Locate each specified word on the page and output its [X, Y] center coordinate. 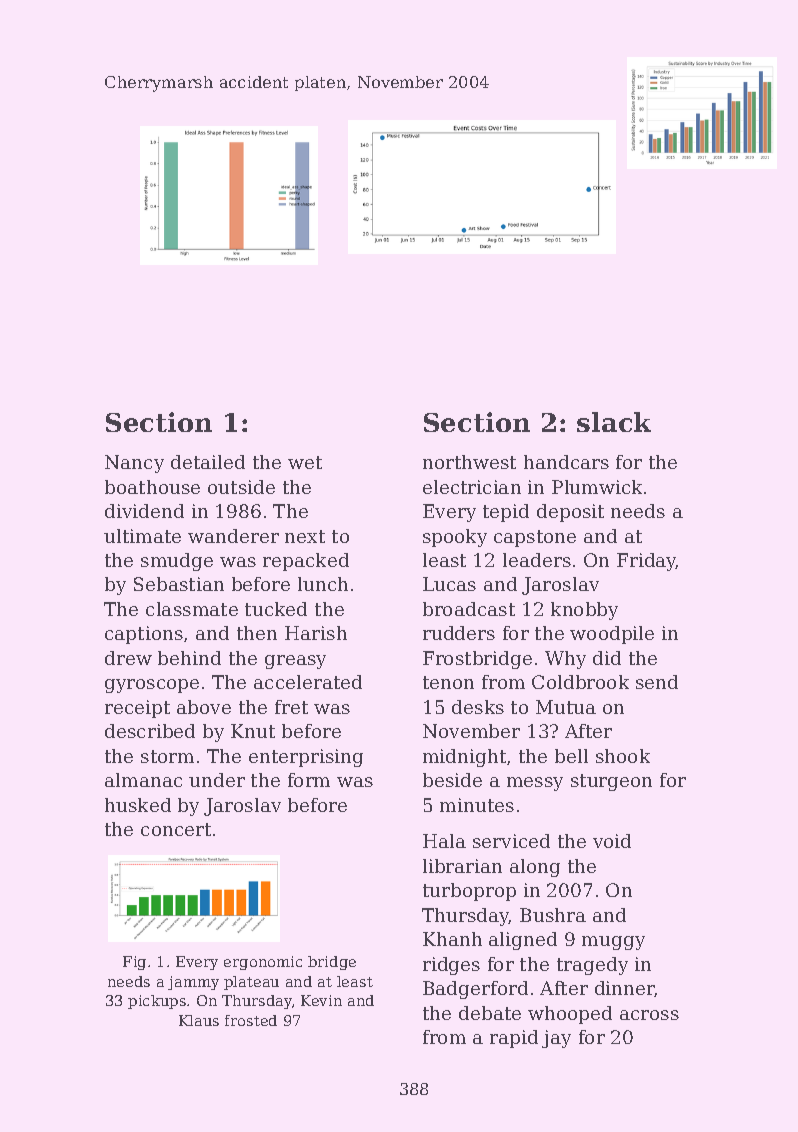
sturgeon [611, 782]
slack [614, 422]
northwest [469, 462]
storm [167, 756]
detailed [208, 462]
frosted [251, 1020]
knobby [584, 611]
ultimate [142, 536]
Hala [444, 841]
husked [138, 805]
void [612, 841]
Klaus [199, 1020]
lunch [323, 584]
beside [452, 780]
